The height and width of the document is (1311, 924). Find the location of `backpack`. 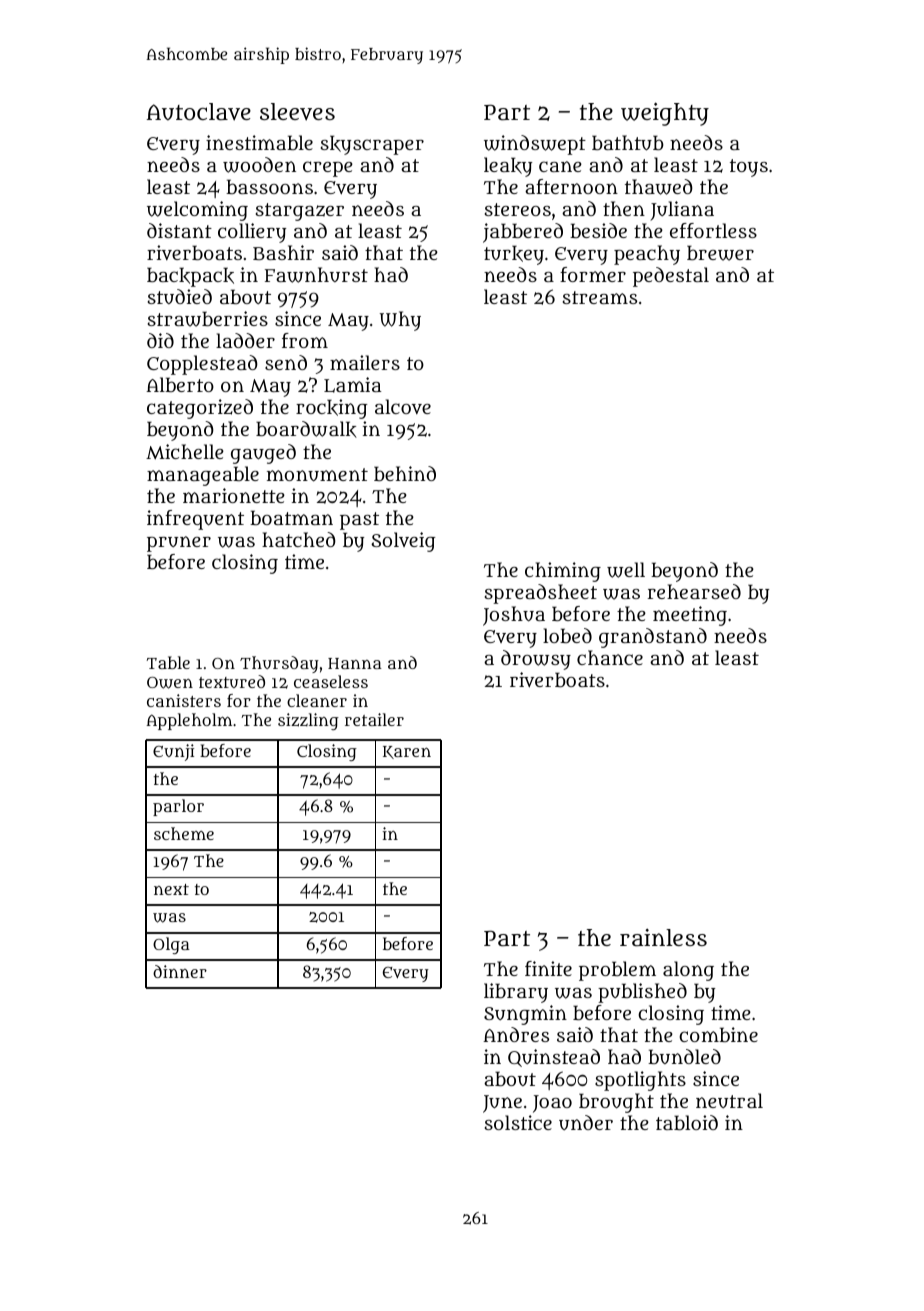

backpack is located at coordinates (190, 277).
